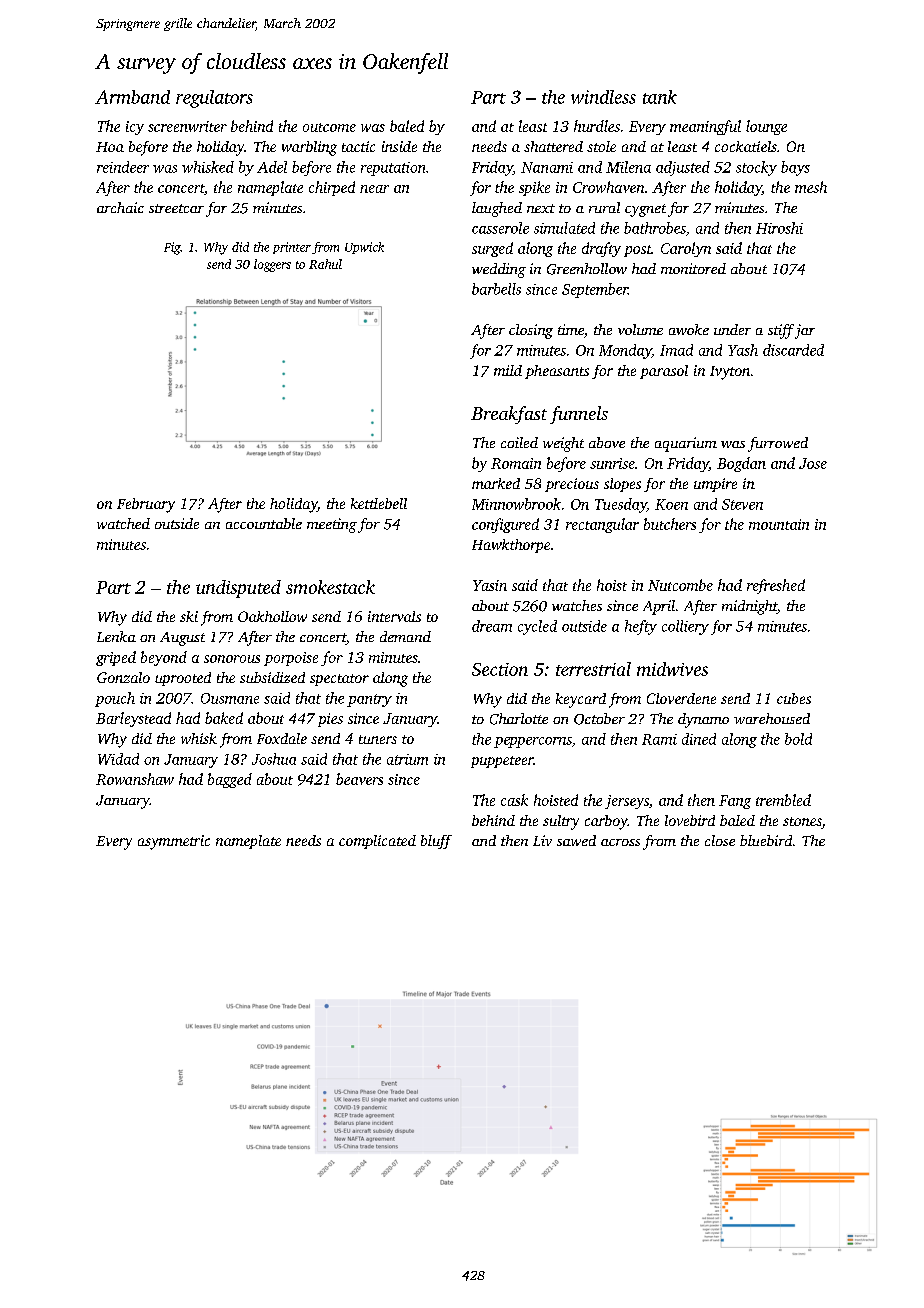  What do you see at coordinates (660, 97) in the image?
I see `tank` at bounding box center [660, 97].
